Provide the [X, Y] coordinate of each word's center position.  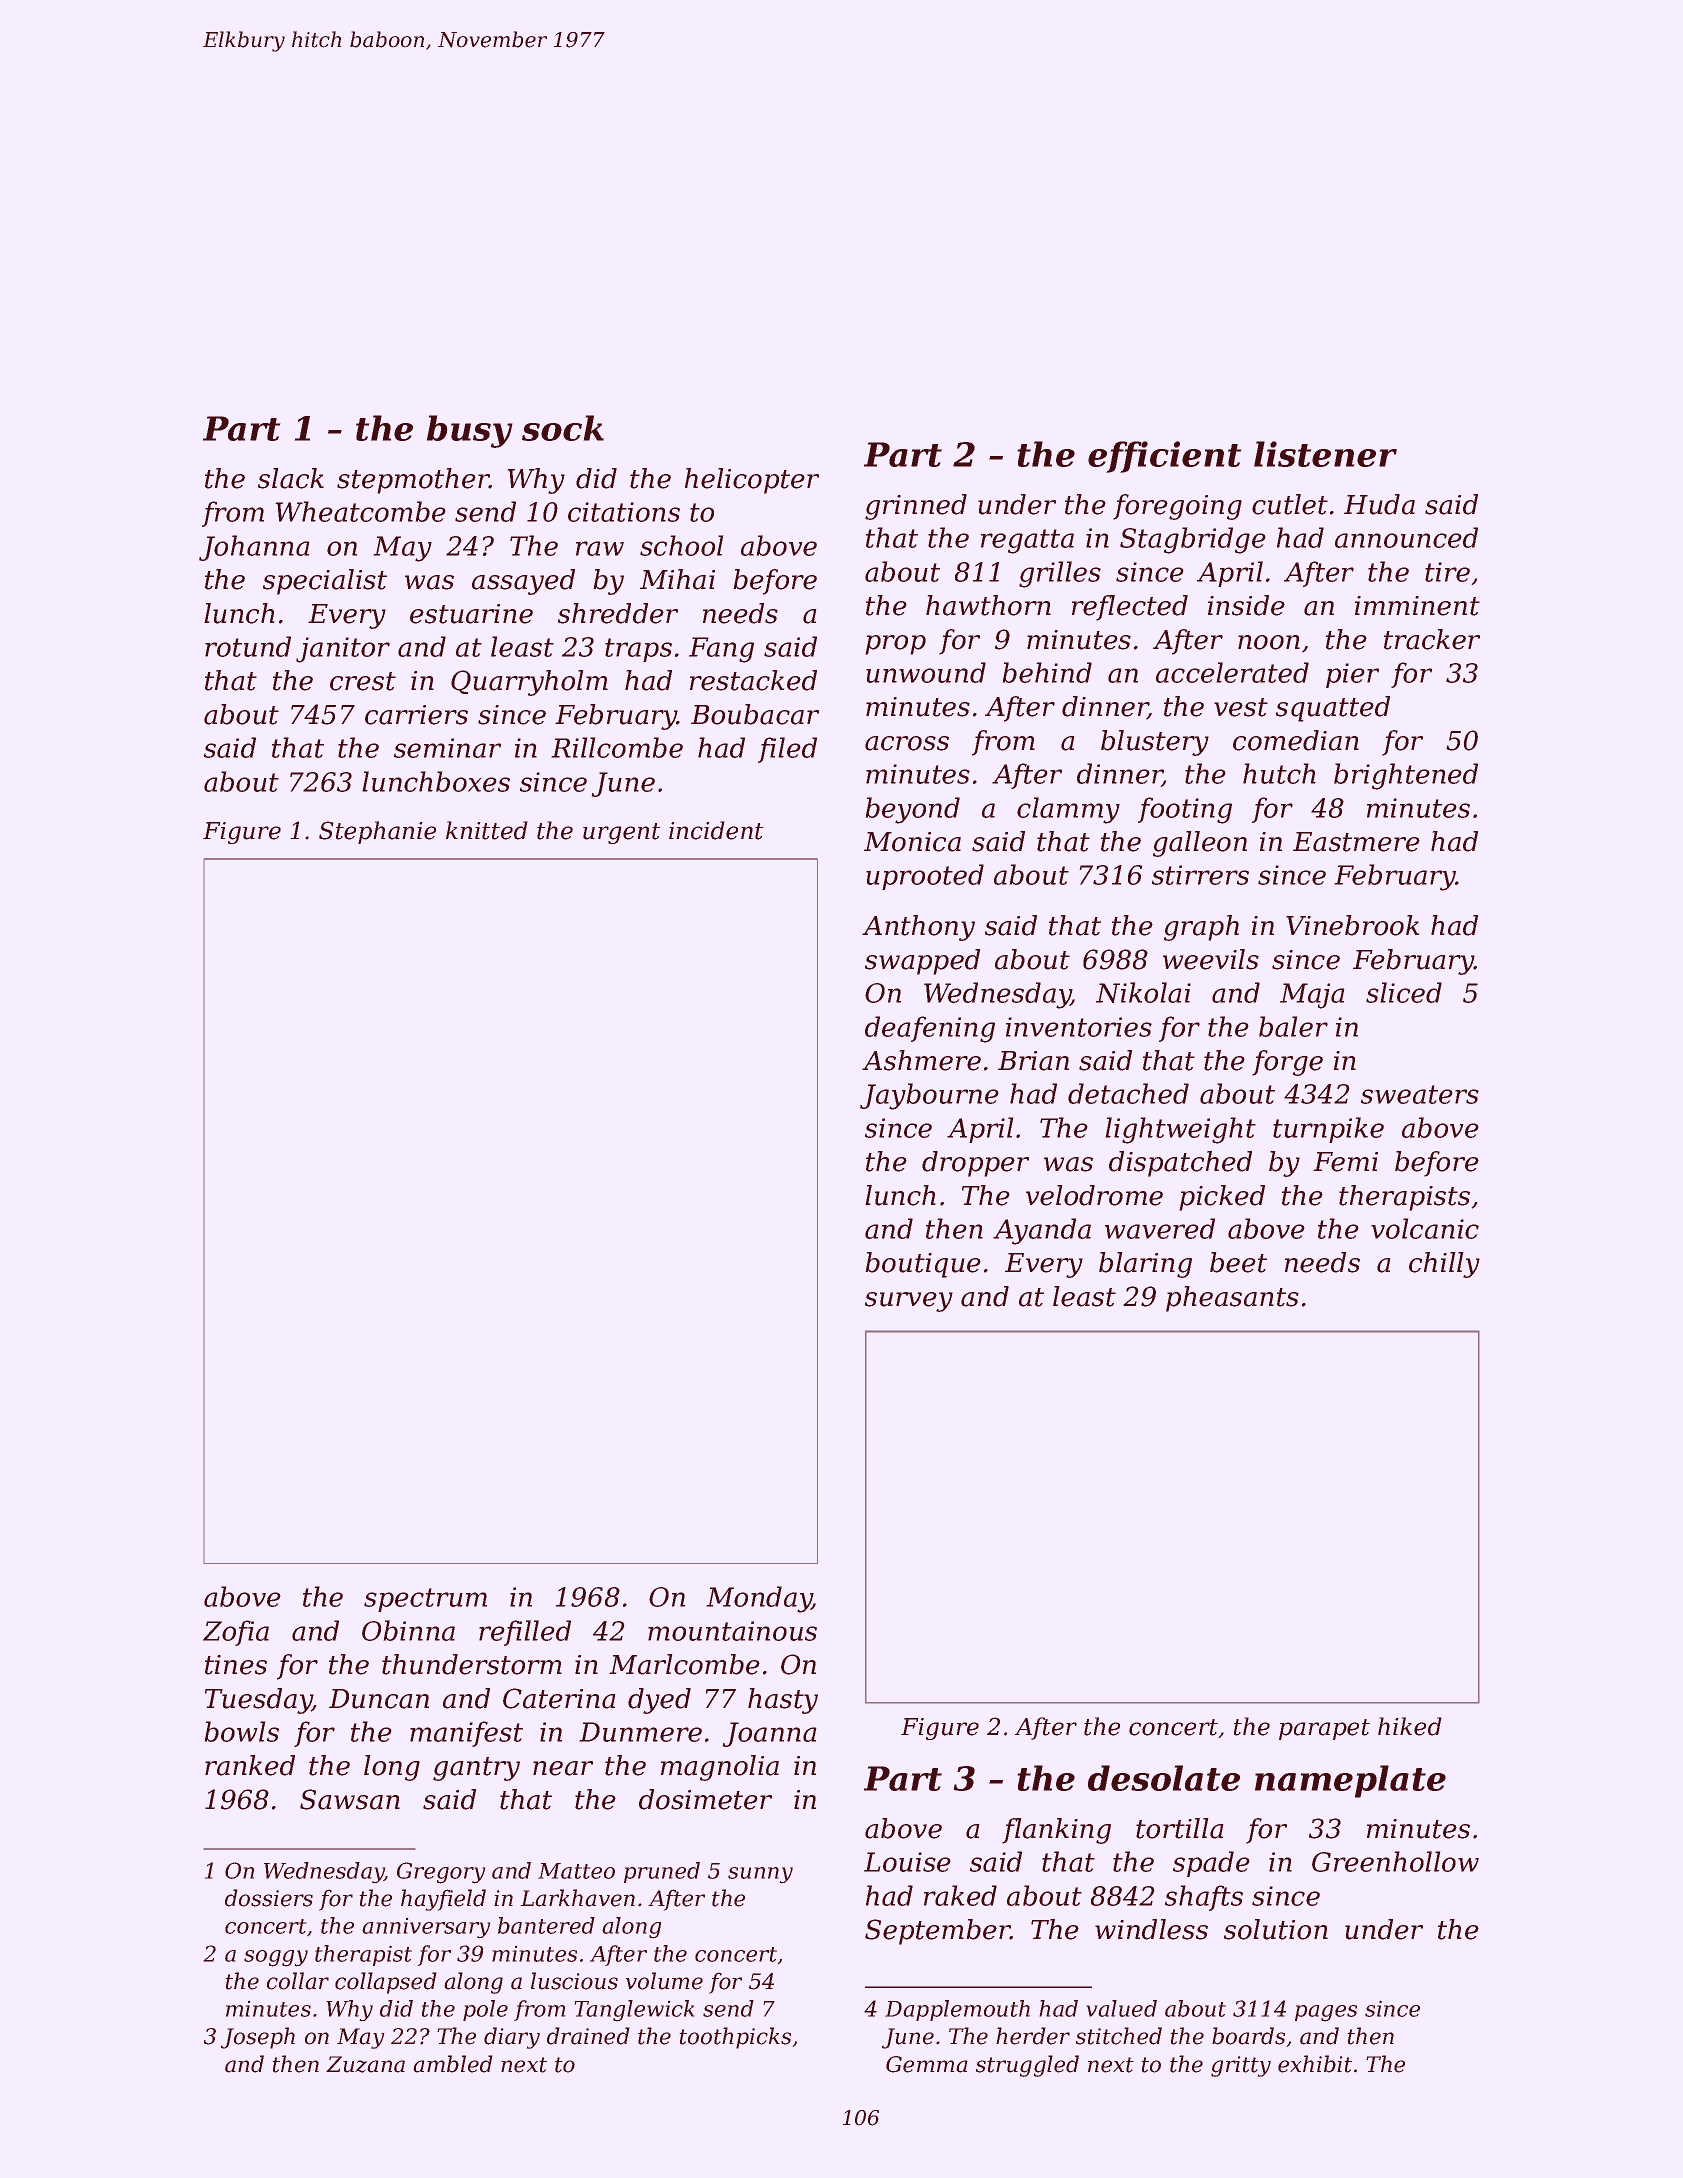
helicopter [752, 481]
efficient [1165, 457]
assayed [523, 582]
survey [909, 1302]
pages [1326, 2013]
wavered [1160, 1228]
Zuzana [365, 2064]
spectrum [425, 1600]
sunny [760, 1875]
